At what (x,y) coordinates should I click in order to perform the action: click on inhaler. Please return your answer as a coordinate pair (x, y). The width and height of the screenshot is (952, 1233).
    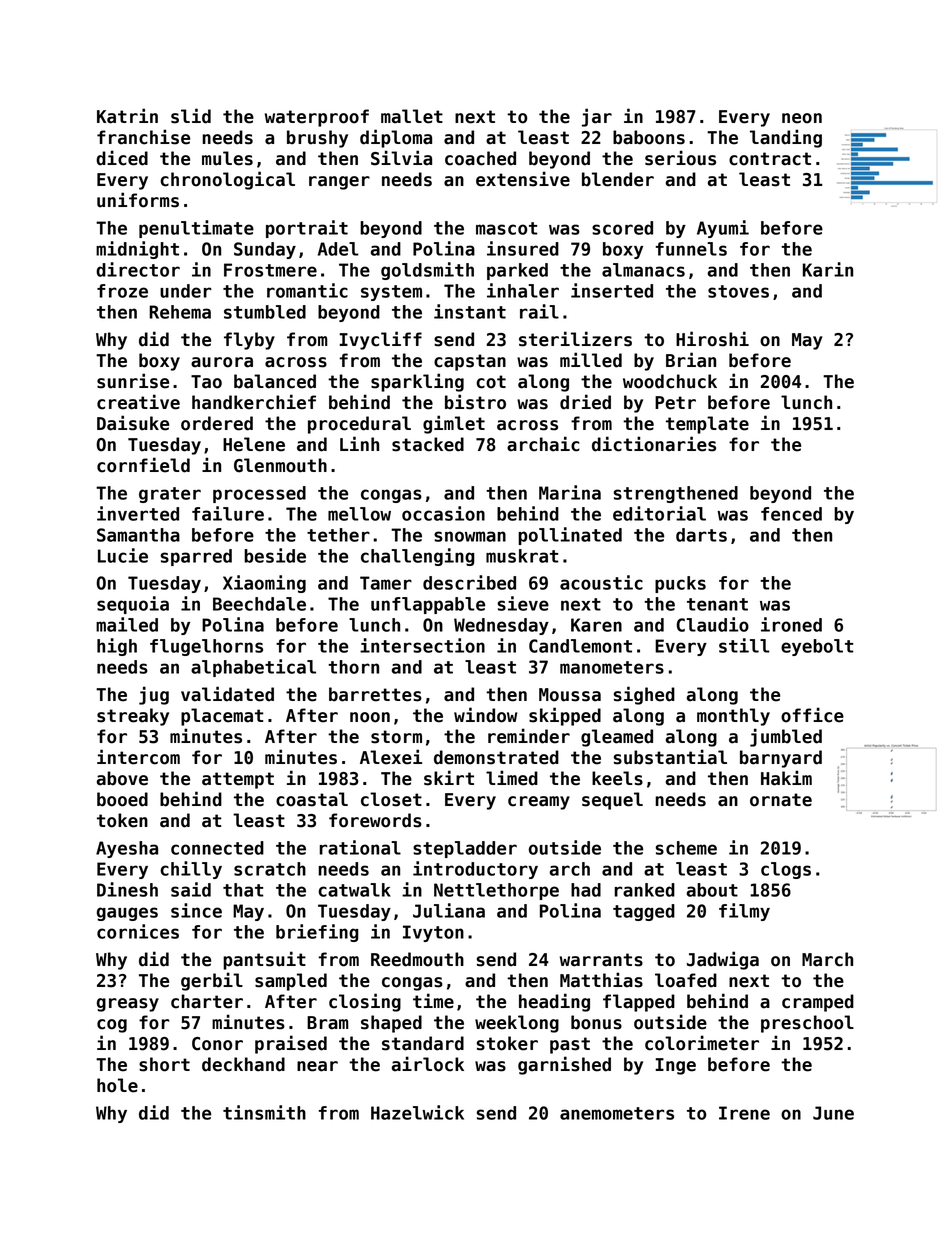
    Looking at the image, I should click on (523, 290).
